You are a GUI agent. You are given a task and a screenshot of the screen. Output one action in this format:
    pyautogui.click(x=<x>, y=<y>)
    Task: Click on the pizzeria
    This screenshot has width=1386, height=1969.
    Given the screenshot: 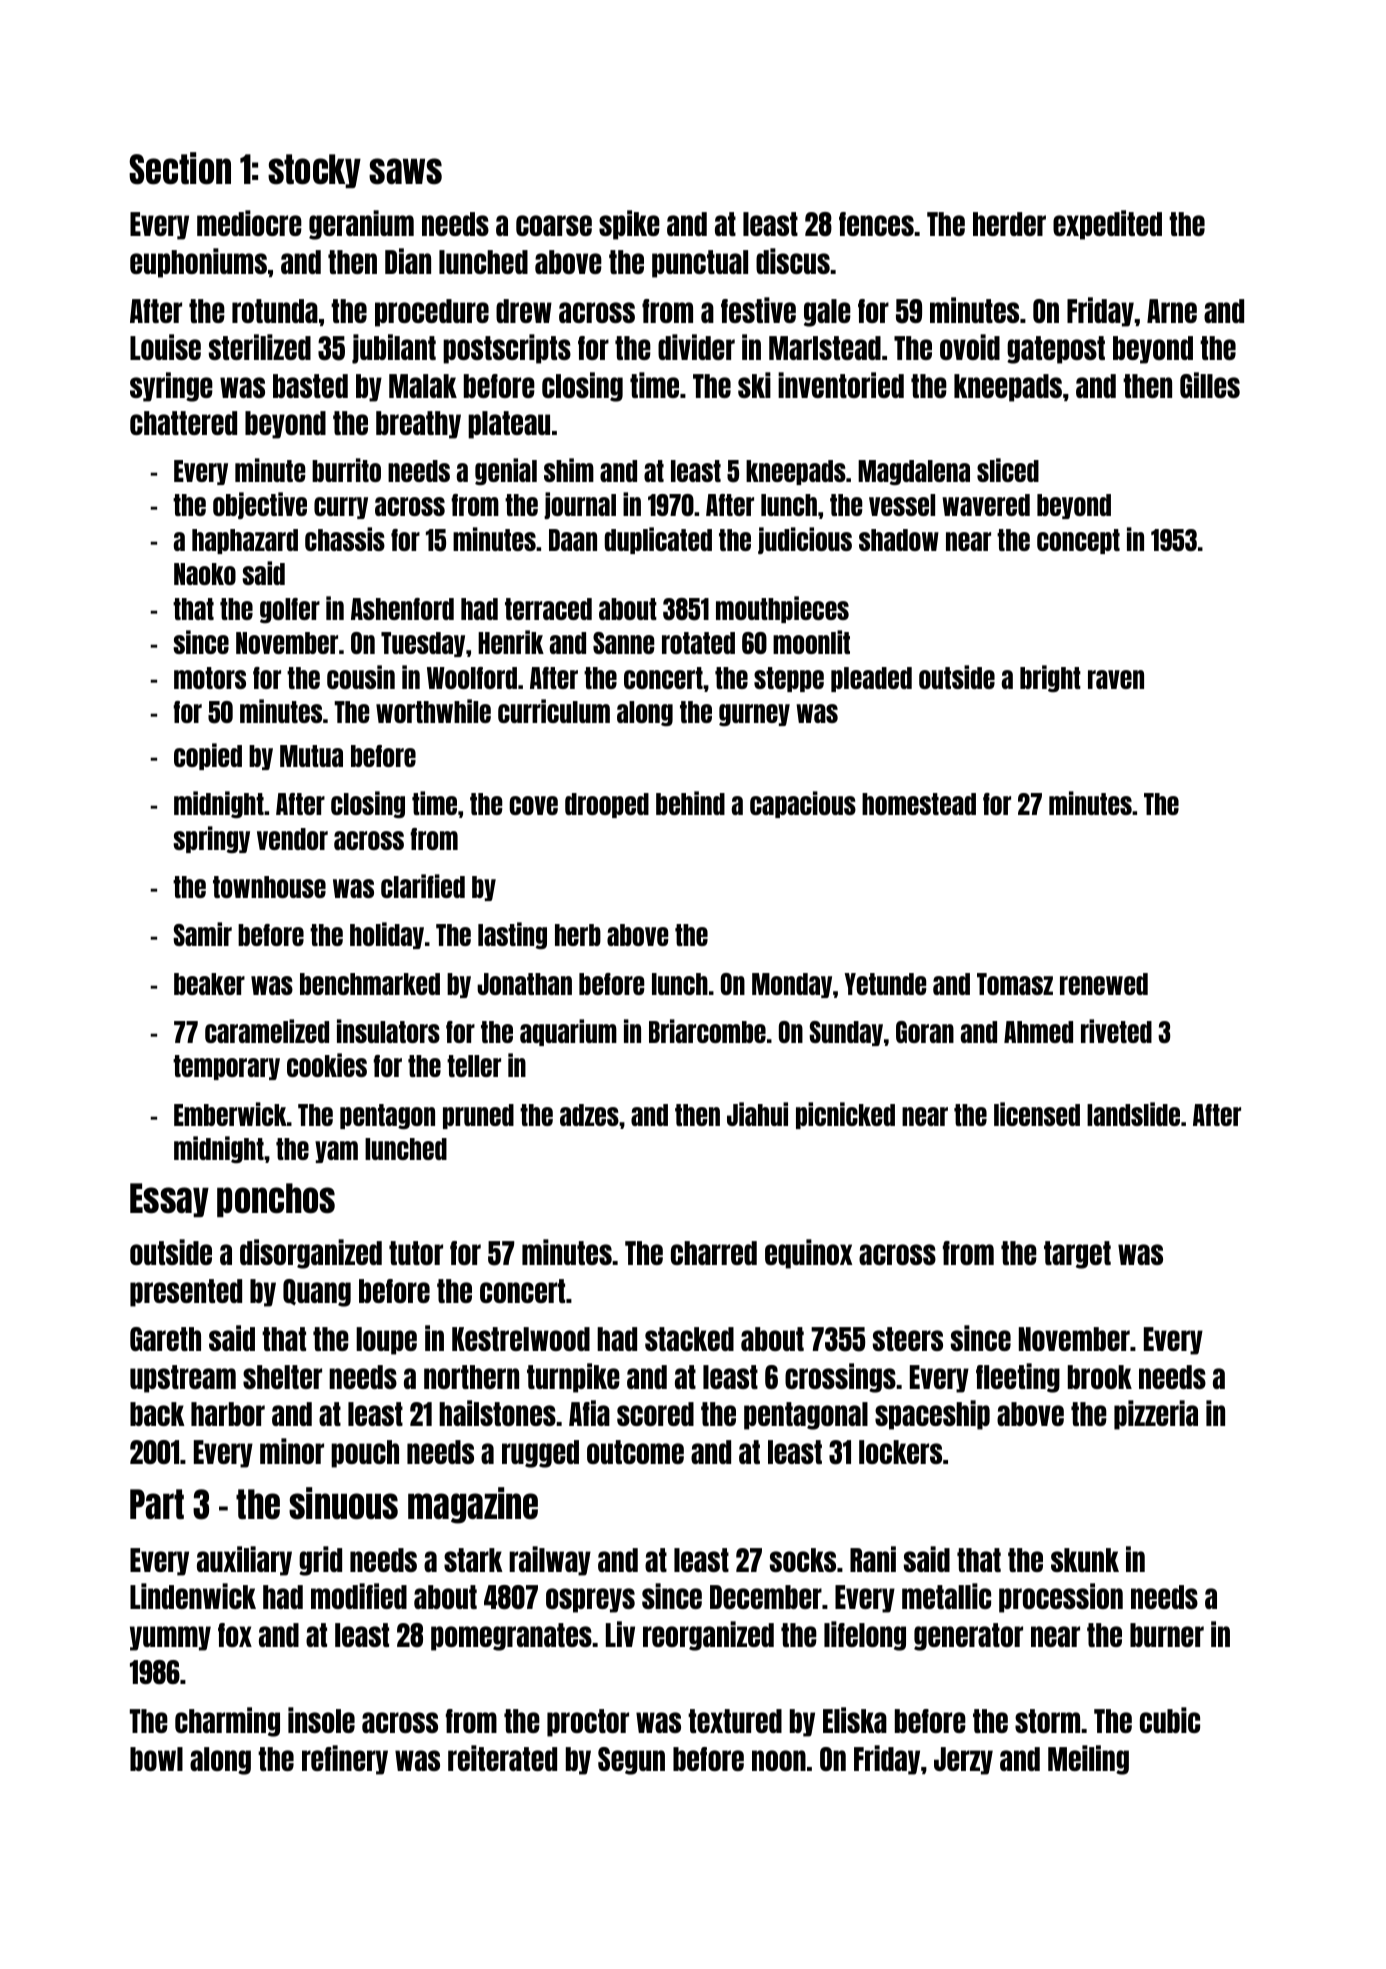 What is the action you would take?
    pyautogui.click(x=1156, y=1415)
